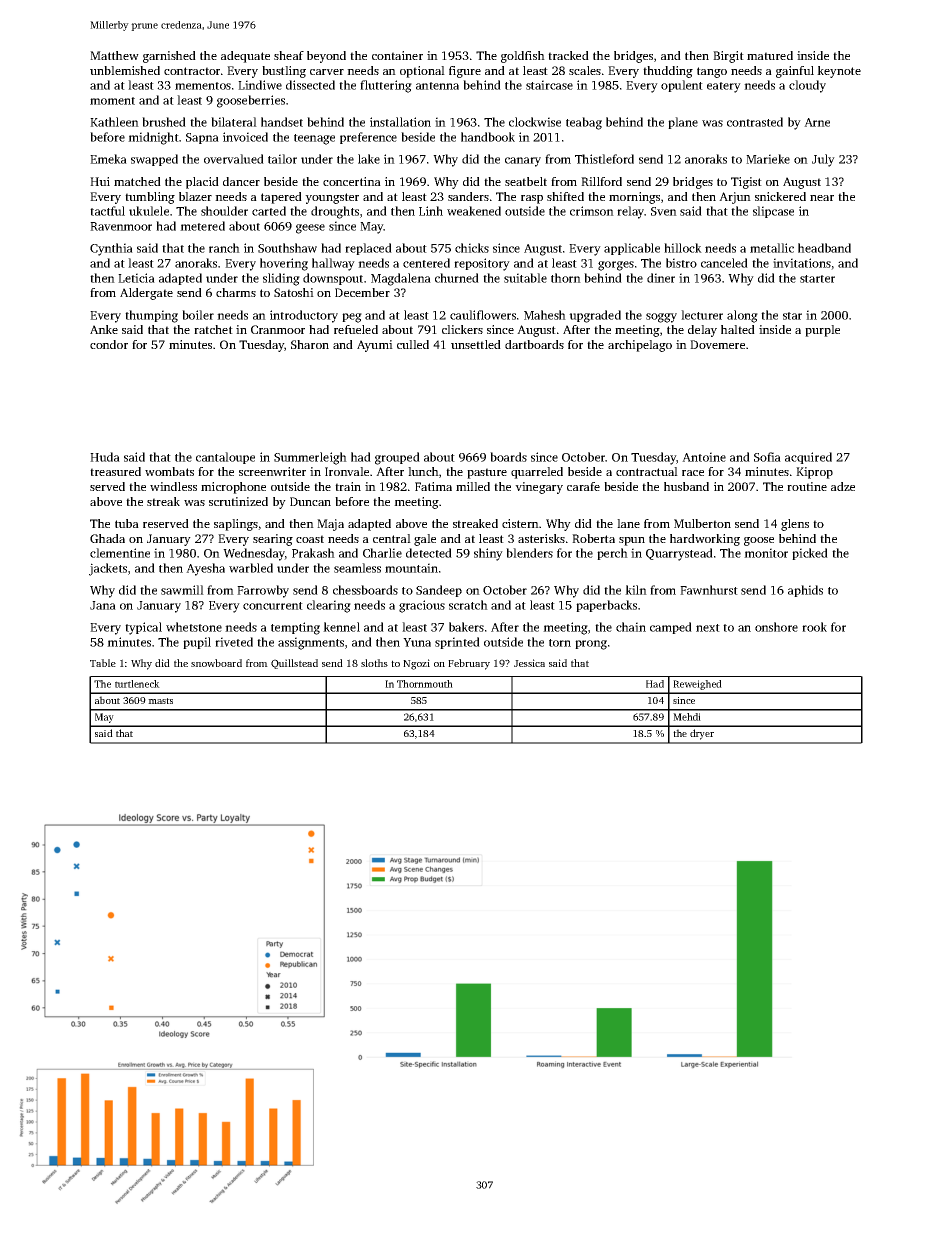 This screenshot has width=952, height=1233. Describe the element at coordinates (225, 458) in the screenshot. I see `cantaloupe` at that location.
